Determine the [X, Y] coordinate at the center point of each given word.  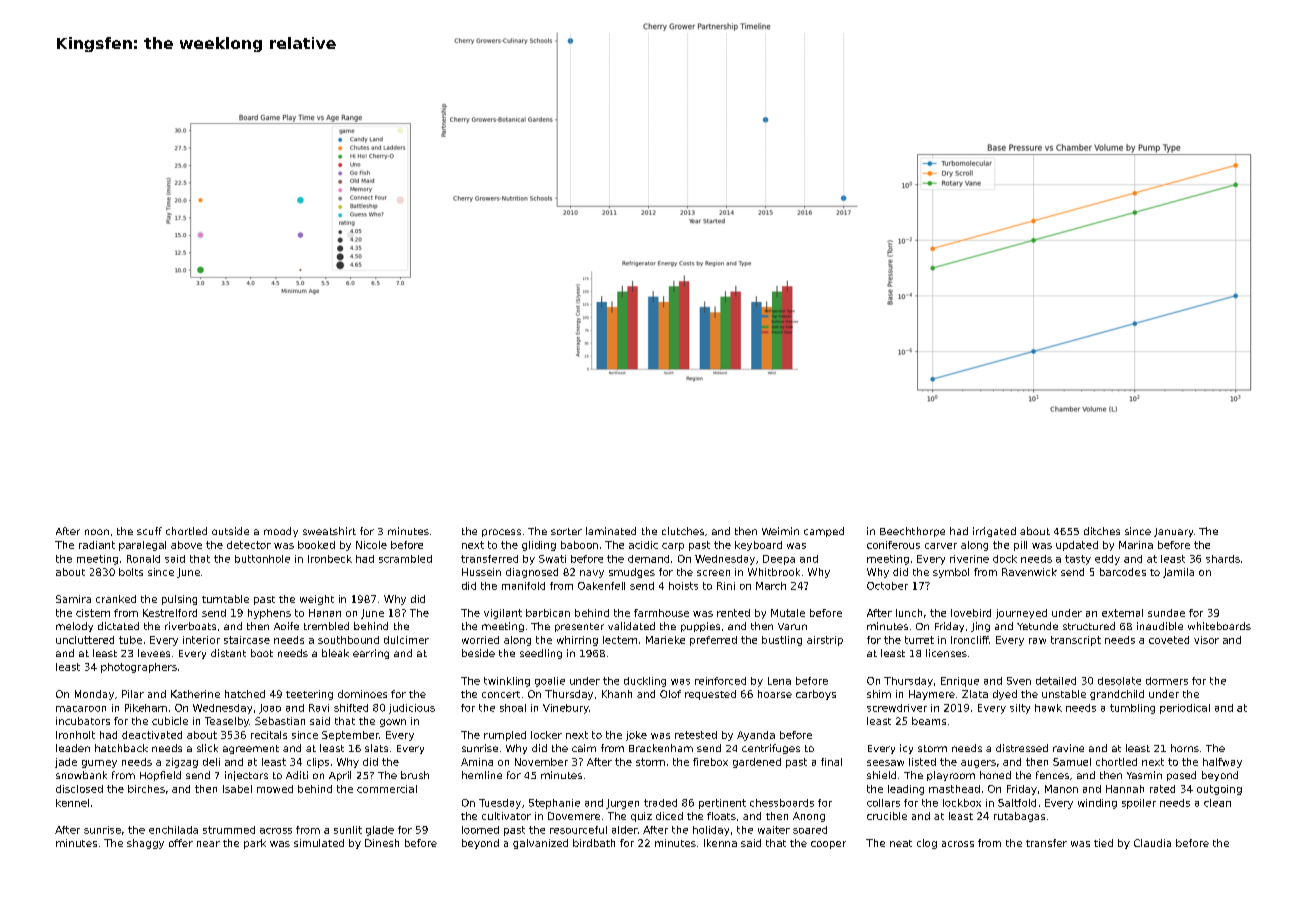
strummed [229, 830]
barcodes [1123, 572]
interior [201, 640]
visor [1206, 640]
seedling [541, 654]
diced [669, 816]
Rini [726, 586]
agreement [251, 749]
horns [1185, 748]
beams [929, 721]
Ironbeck [330, 559]
